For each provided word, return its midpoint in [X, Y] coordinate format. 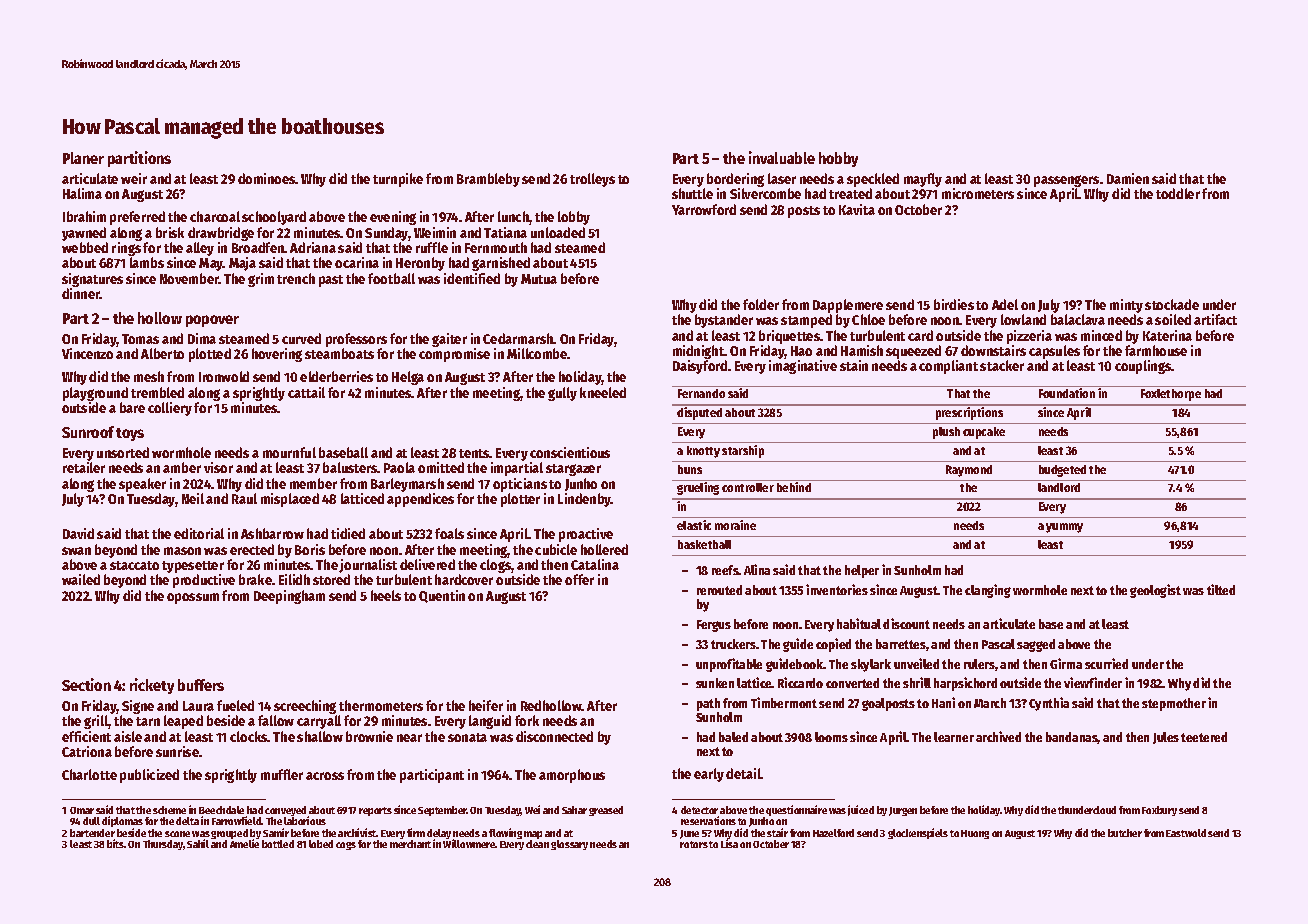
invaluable [782, 157]
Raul [244, 498]
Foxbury [1159, 811]
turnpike [398, 180]
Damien [1128, 178]
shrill [917, 682]
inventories [837, 589]
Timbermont [784, 702]
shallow [320, 736]
